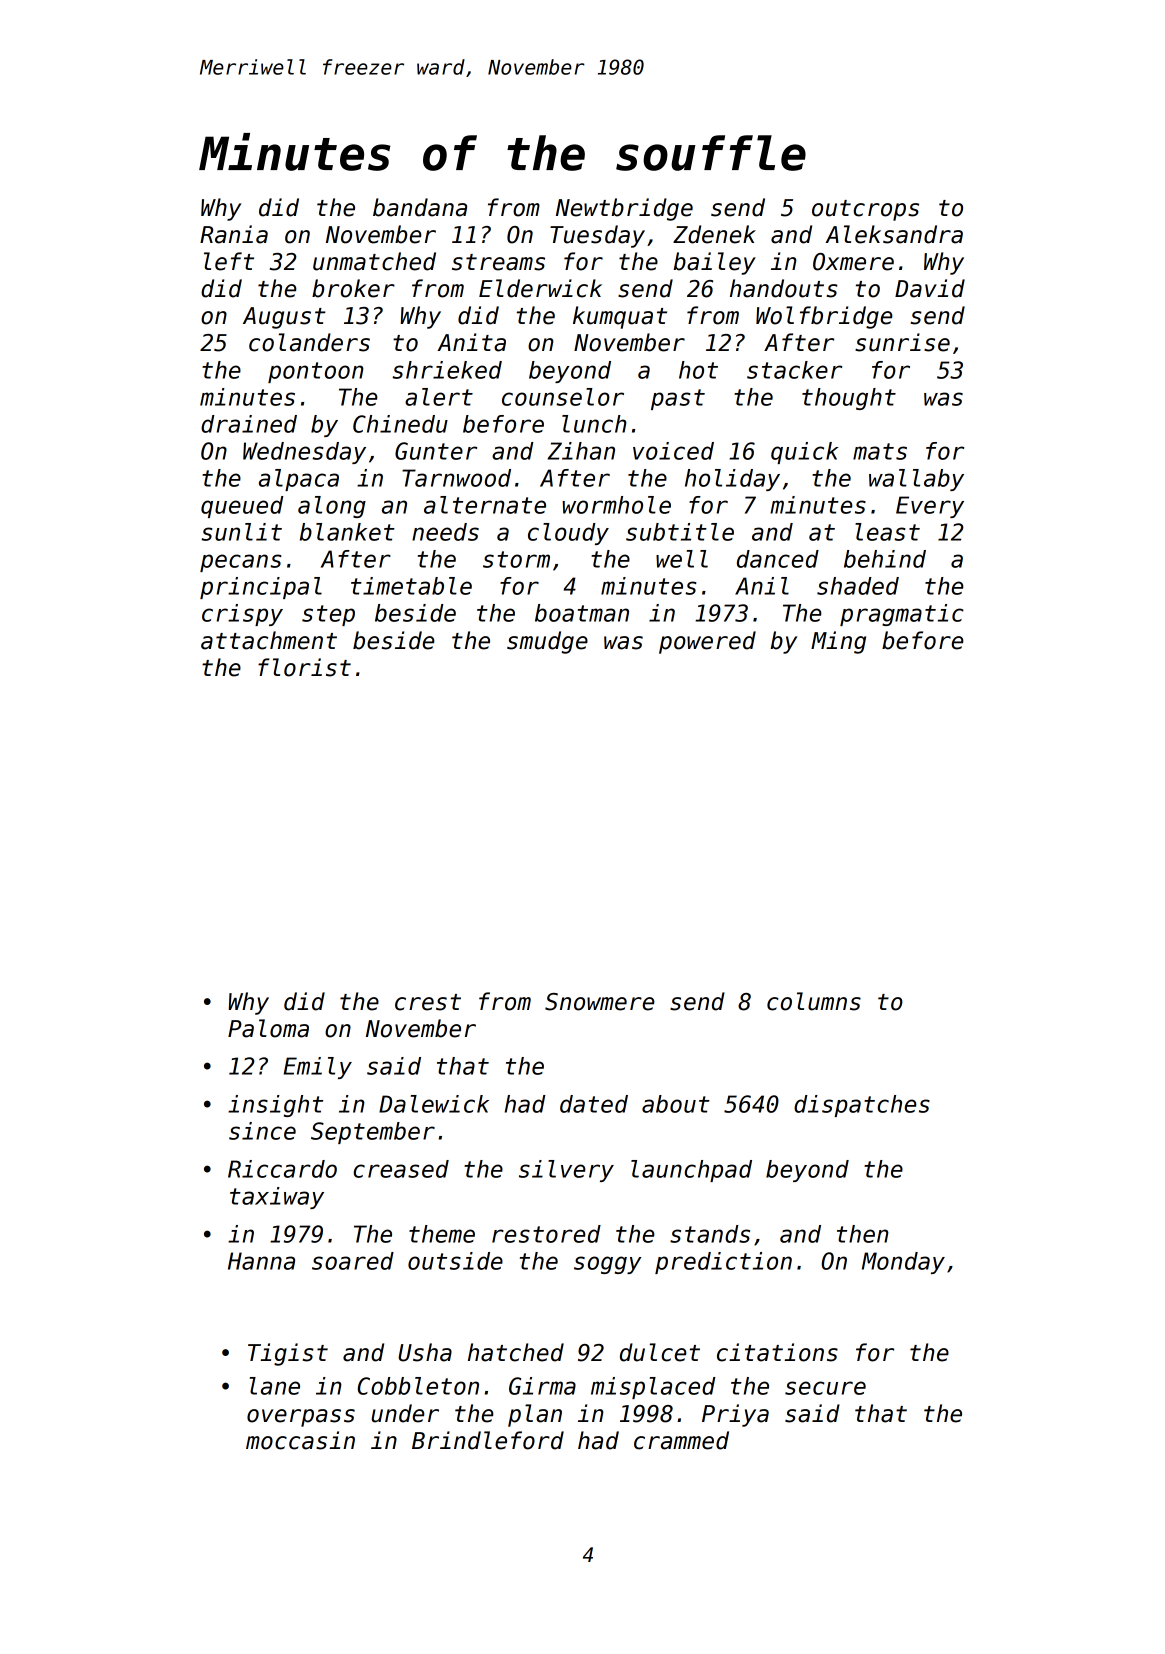 The height and width of the screenshot is (1654, 1165). I want to click on since, so click(262, 1131).
